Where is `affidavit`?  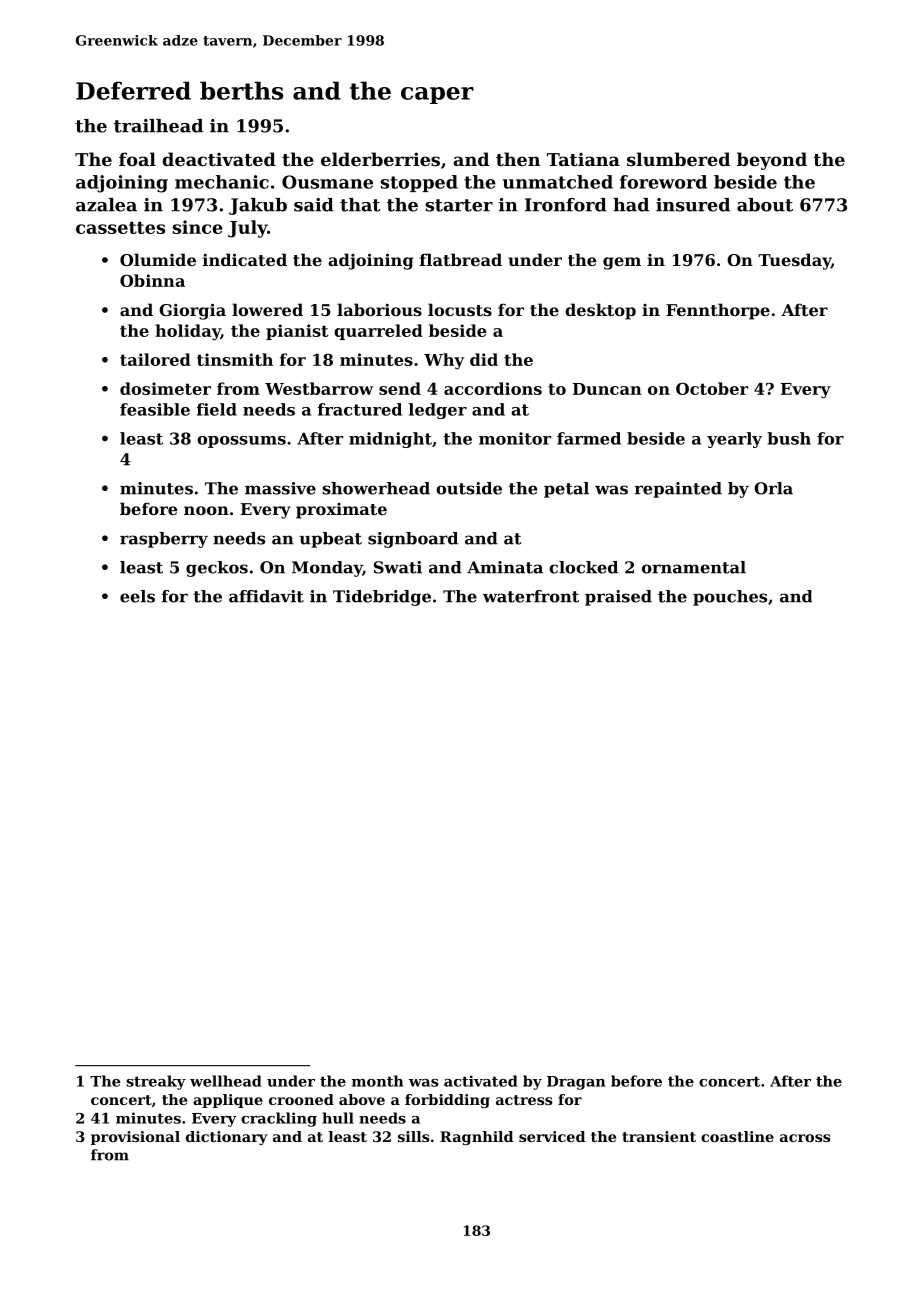
affidavit is located at coordinates (266, 596).
